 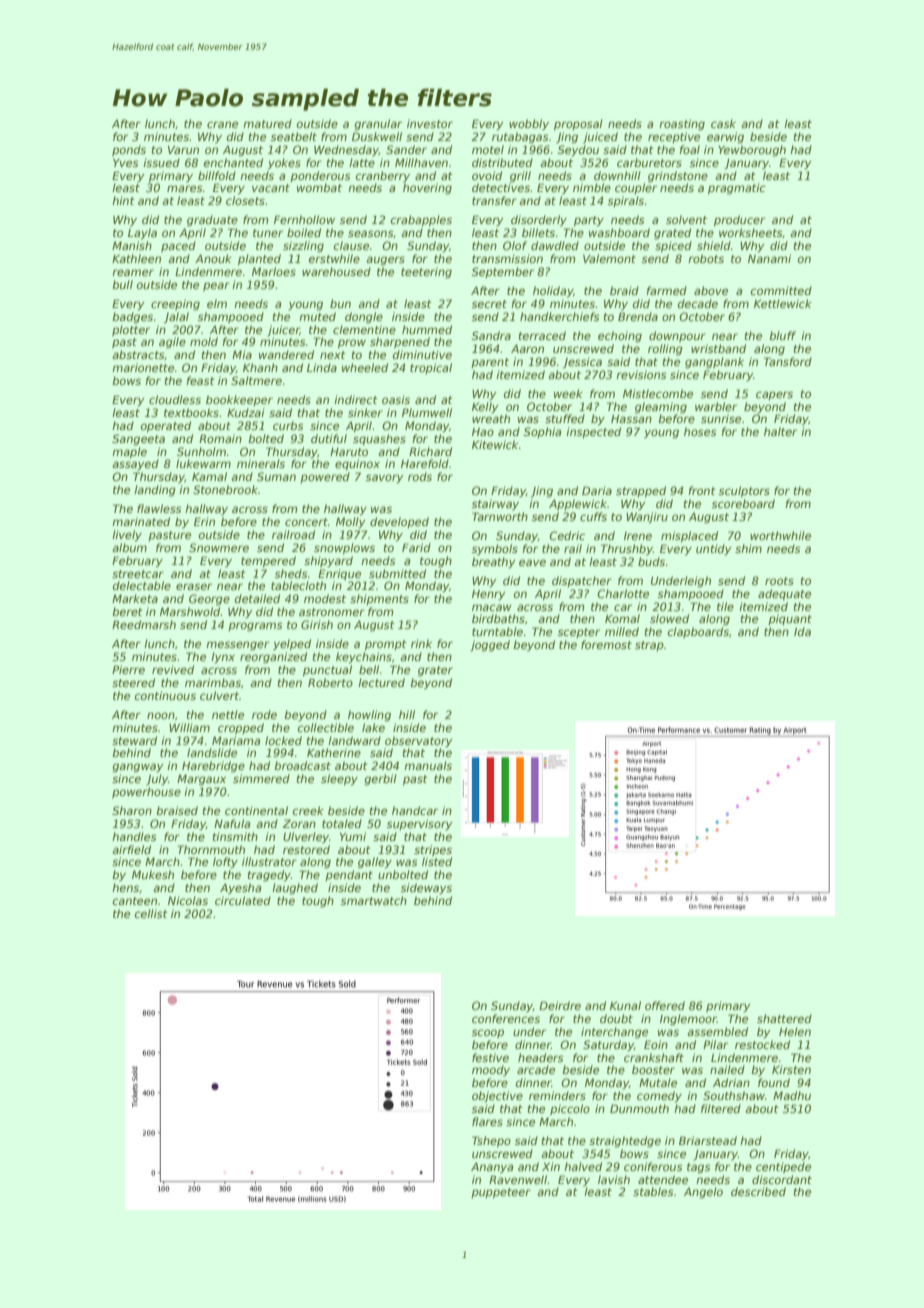 I want to click on streetcar, so click(x=138, y=574).
